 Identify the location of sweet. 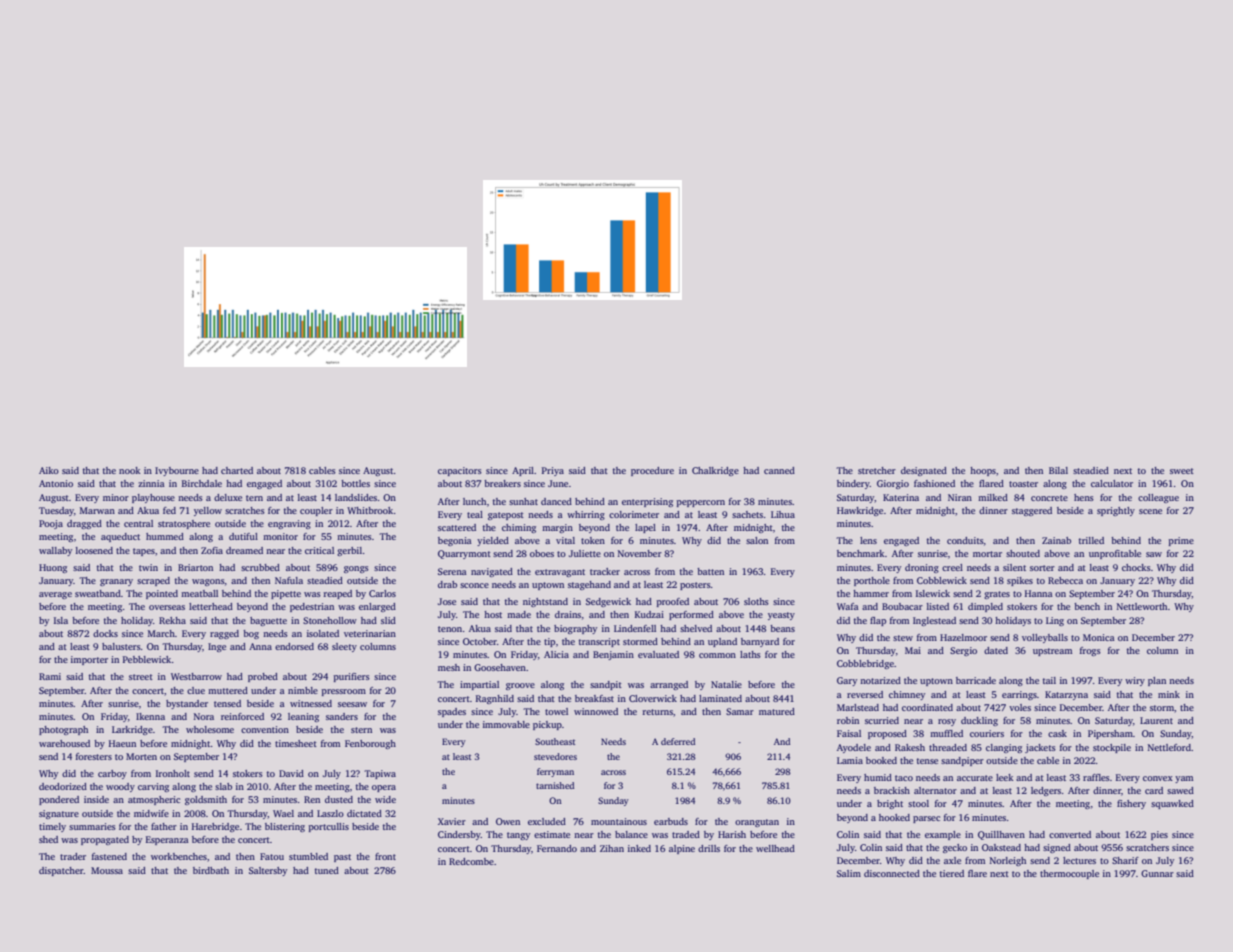
(1182, 471).
